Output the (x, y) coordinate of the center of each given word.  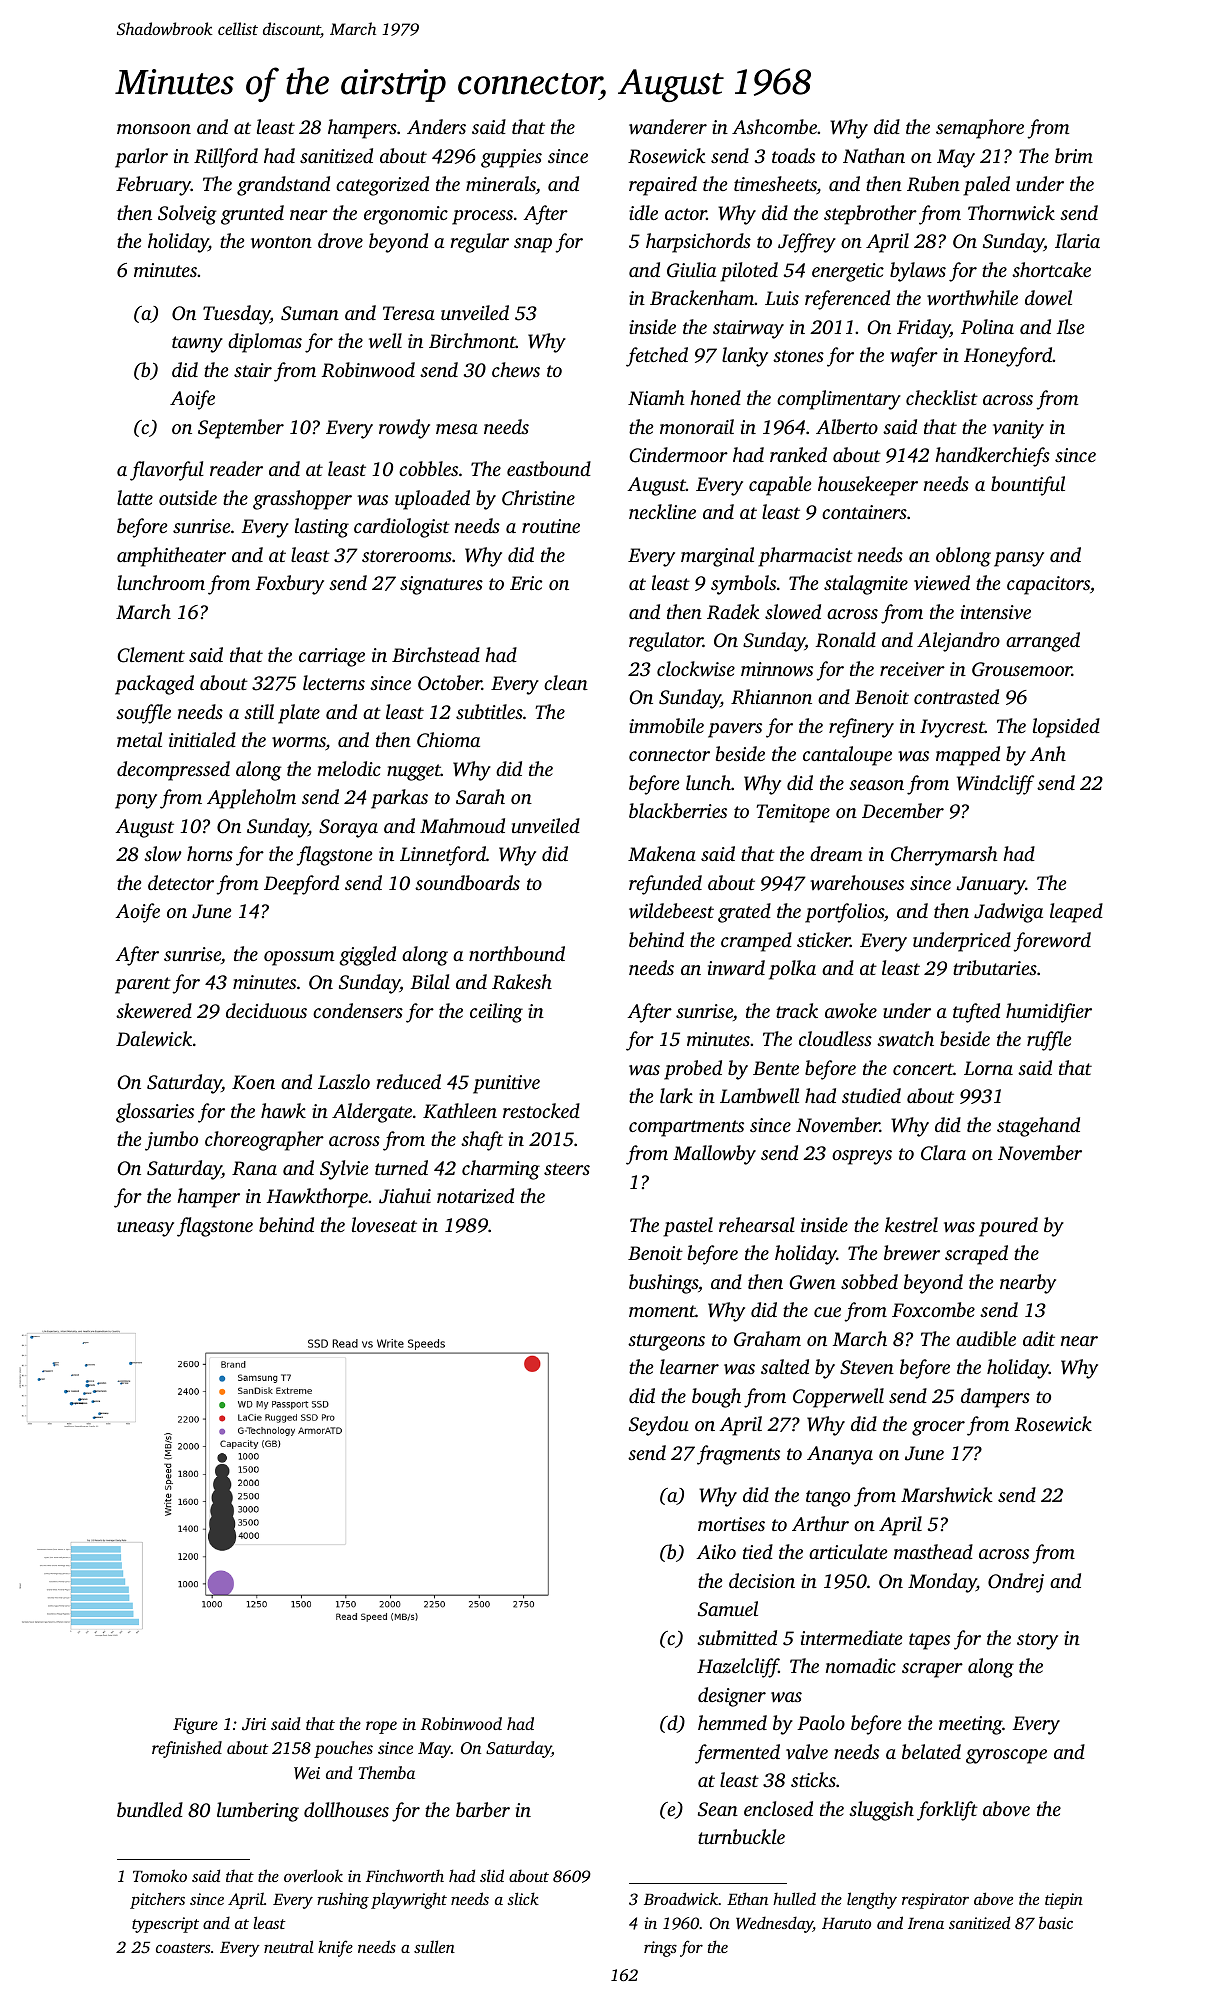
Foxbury (289, 585)
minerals (501, 183)
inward (736, 968)
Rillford (226, 158)
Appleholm (251, 799)
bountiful (1028, 486)
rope (381, 1727)
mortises (731, 1524)
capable (780, 486)
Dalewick (154, 1038)
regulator (666, 642)
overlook (313, 1875)
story (1037, 1641)
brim (1074, 155)
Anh (1048, 753)
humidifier (1049, 1013)
